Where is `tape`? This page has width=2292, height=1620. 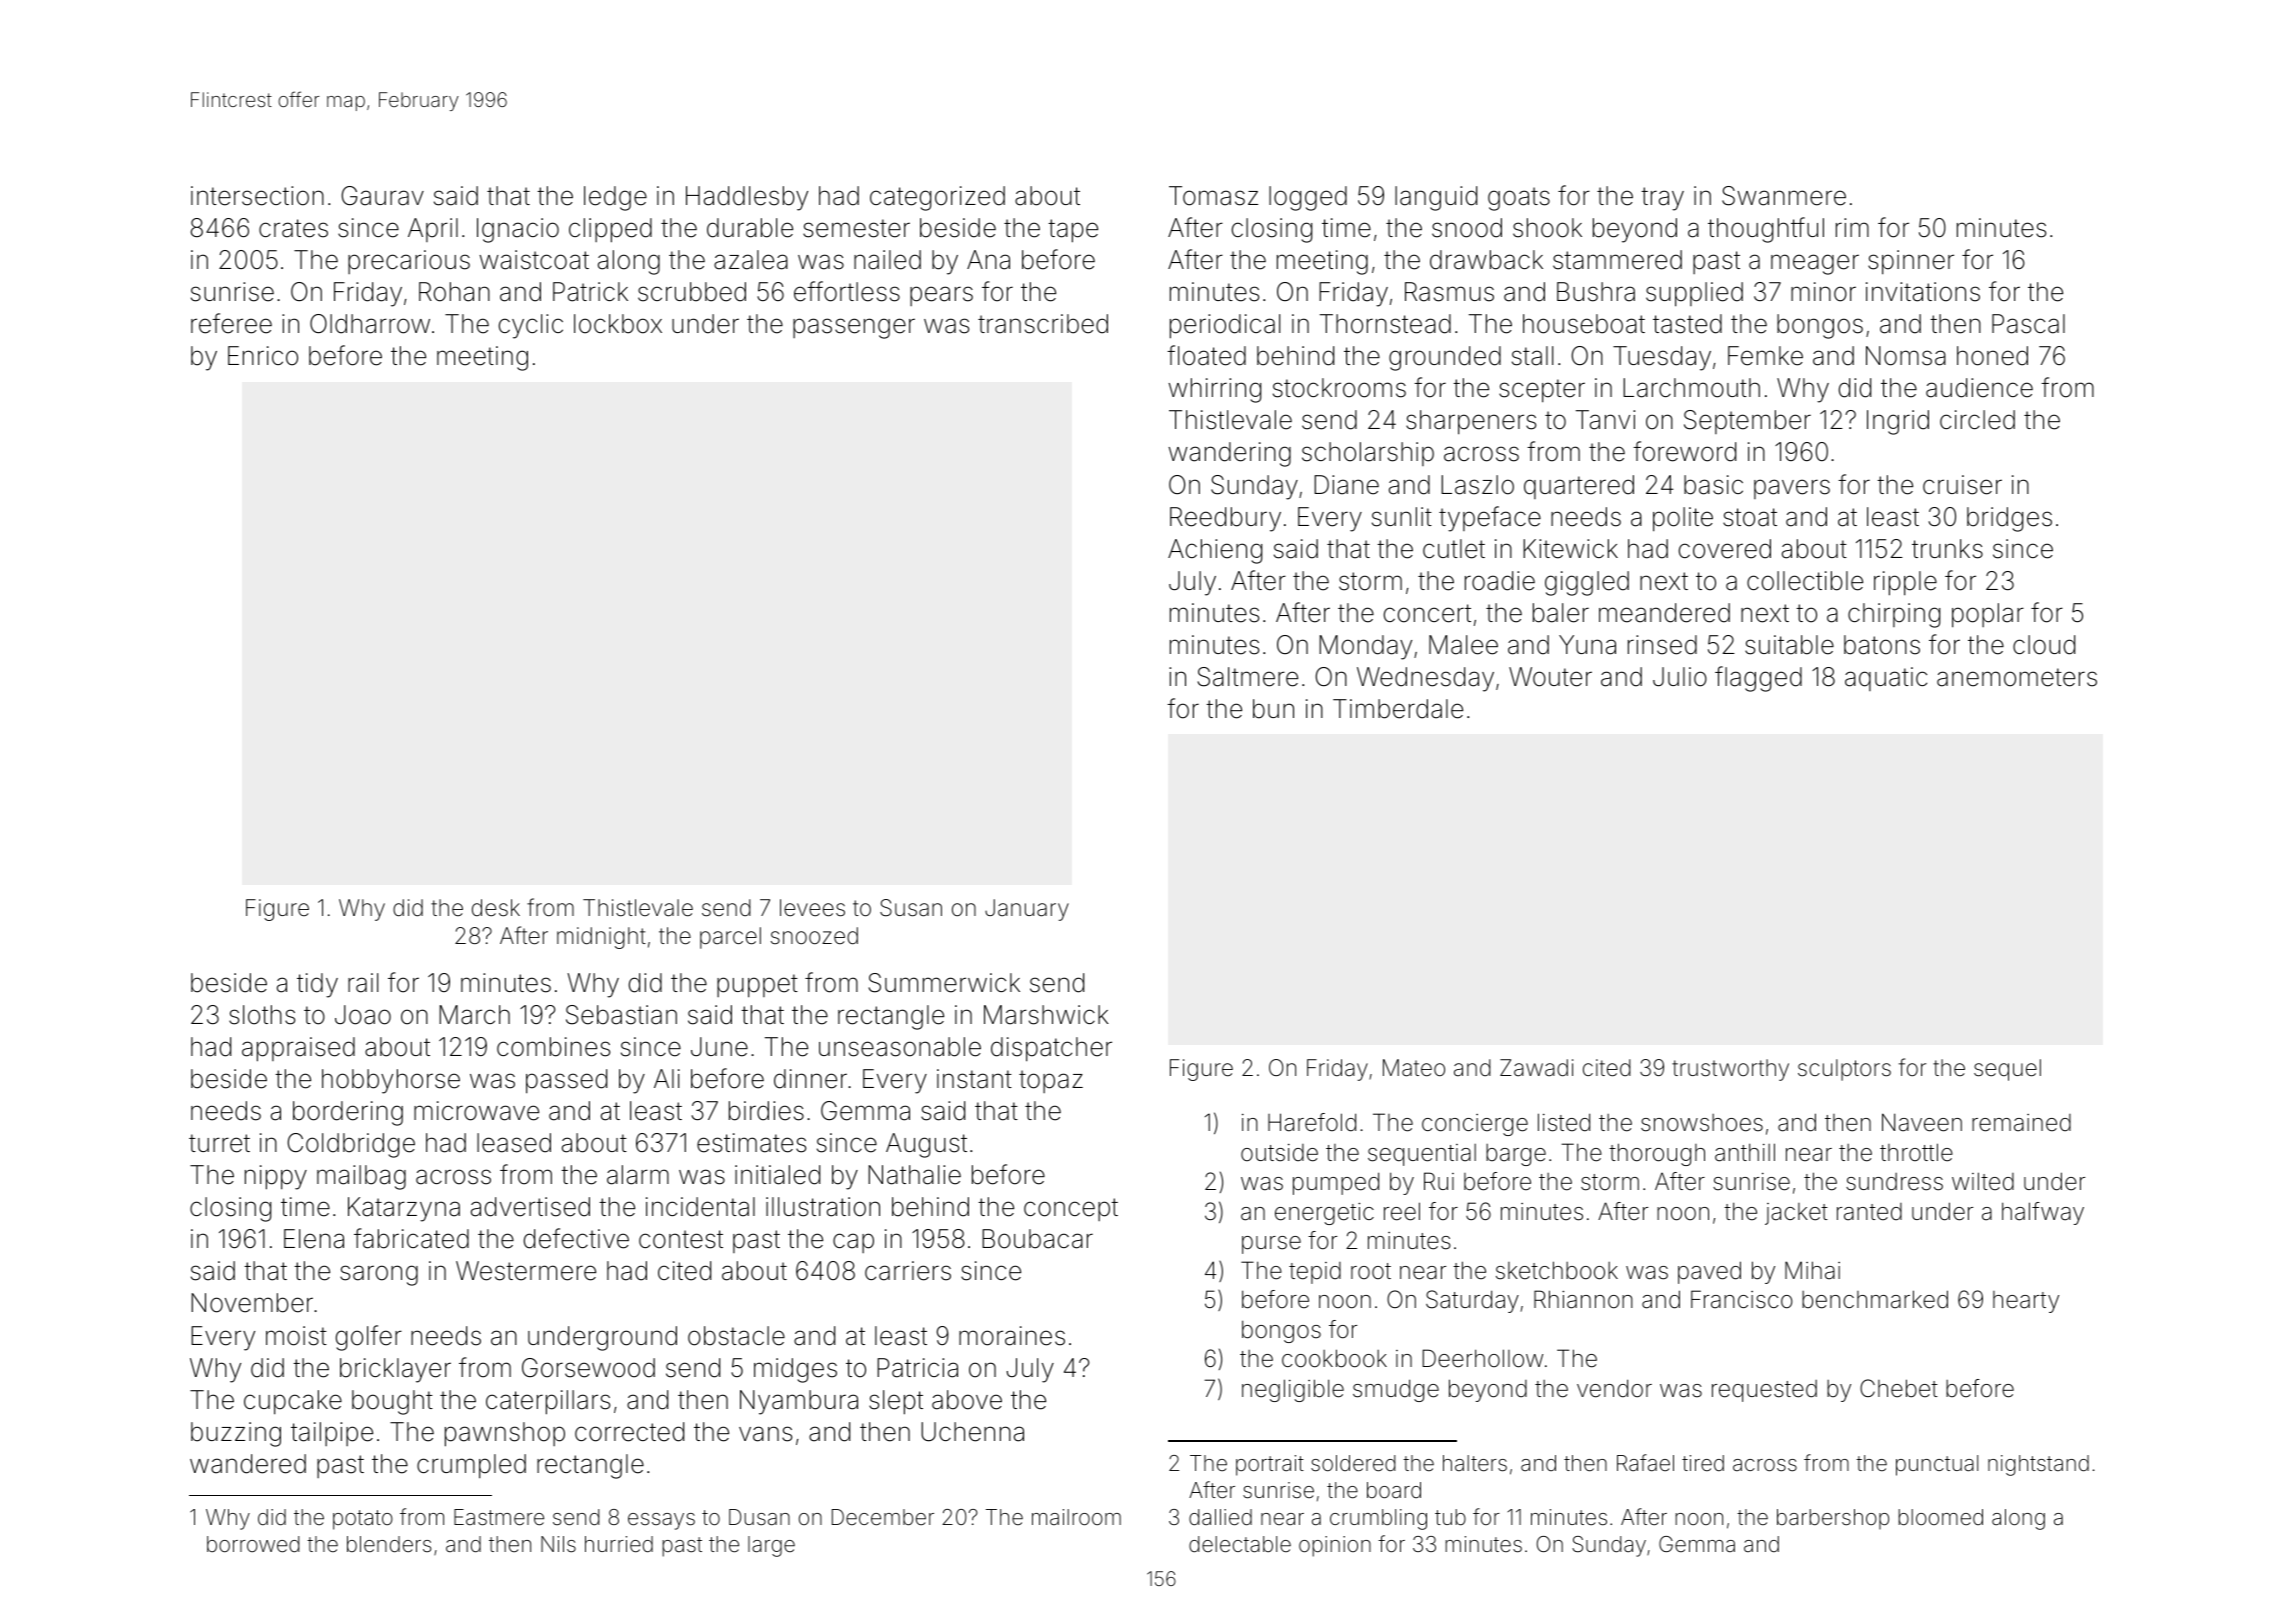 tape is located at coordinates (1073, 231).
